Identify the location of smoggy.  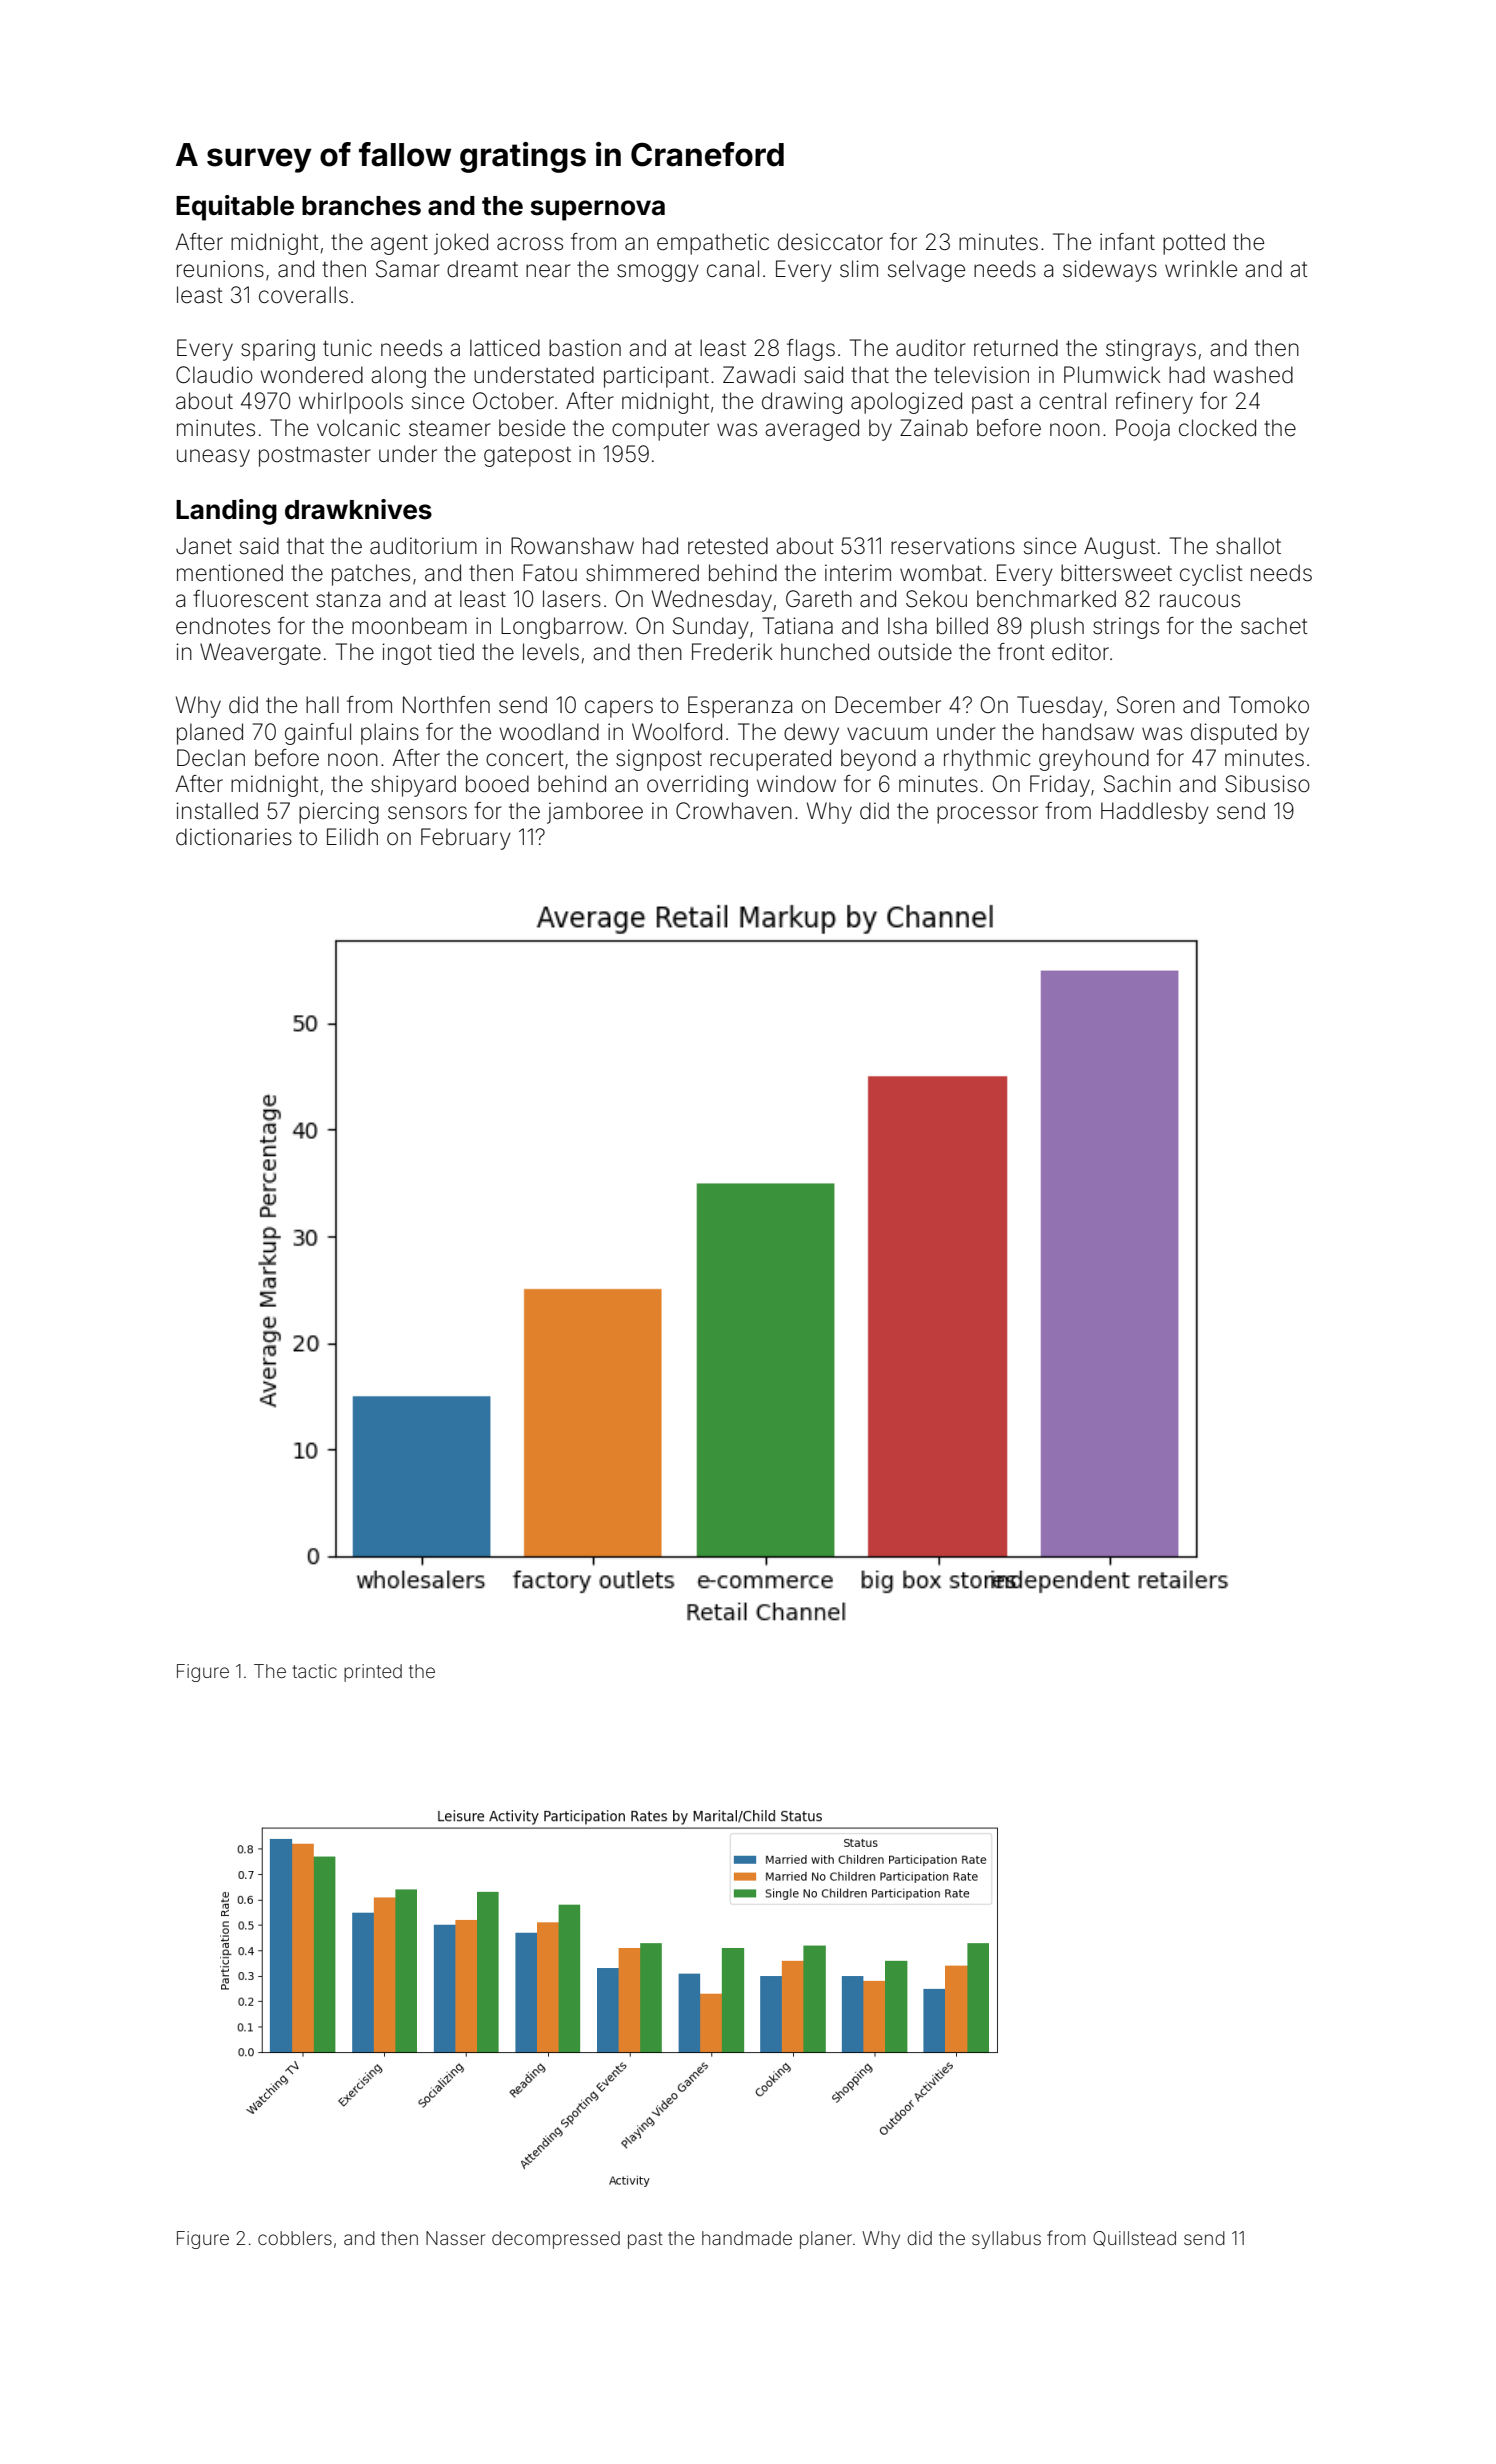
(658, 273).
